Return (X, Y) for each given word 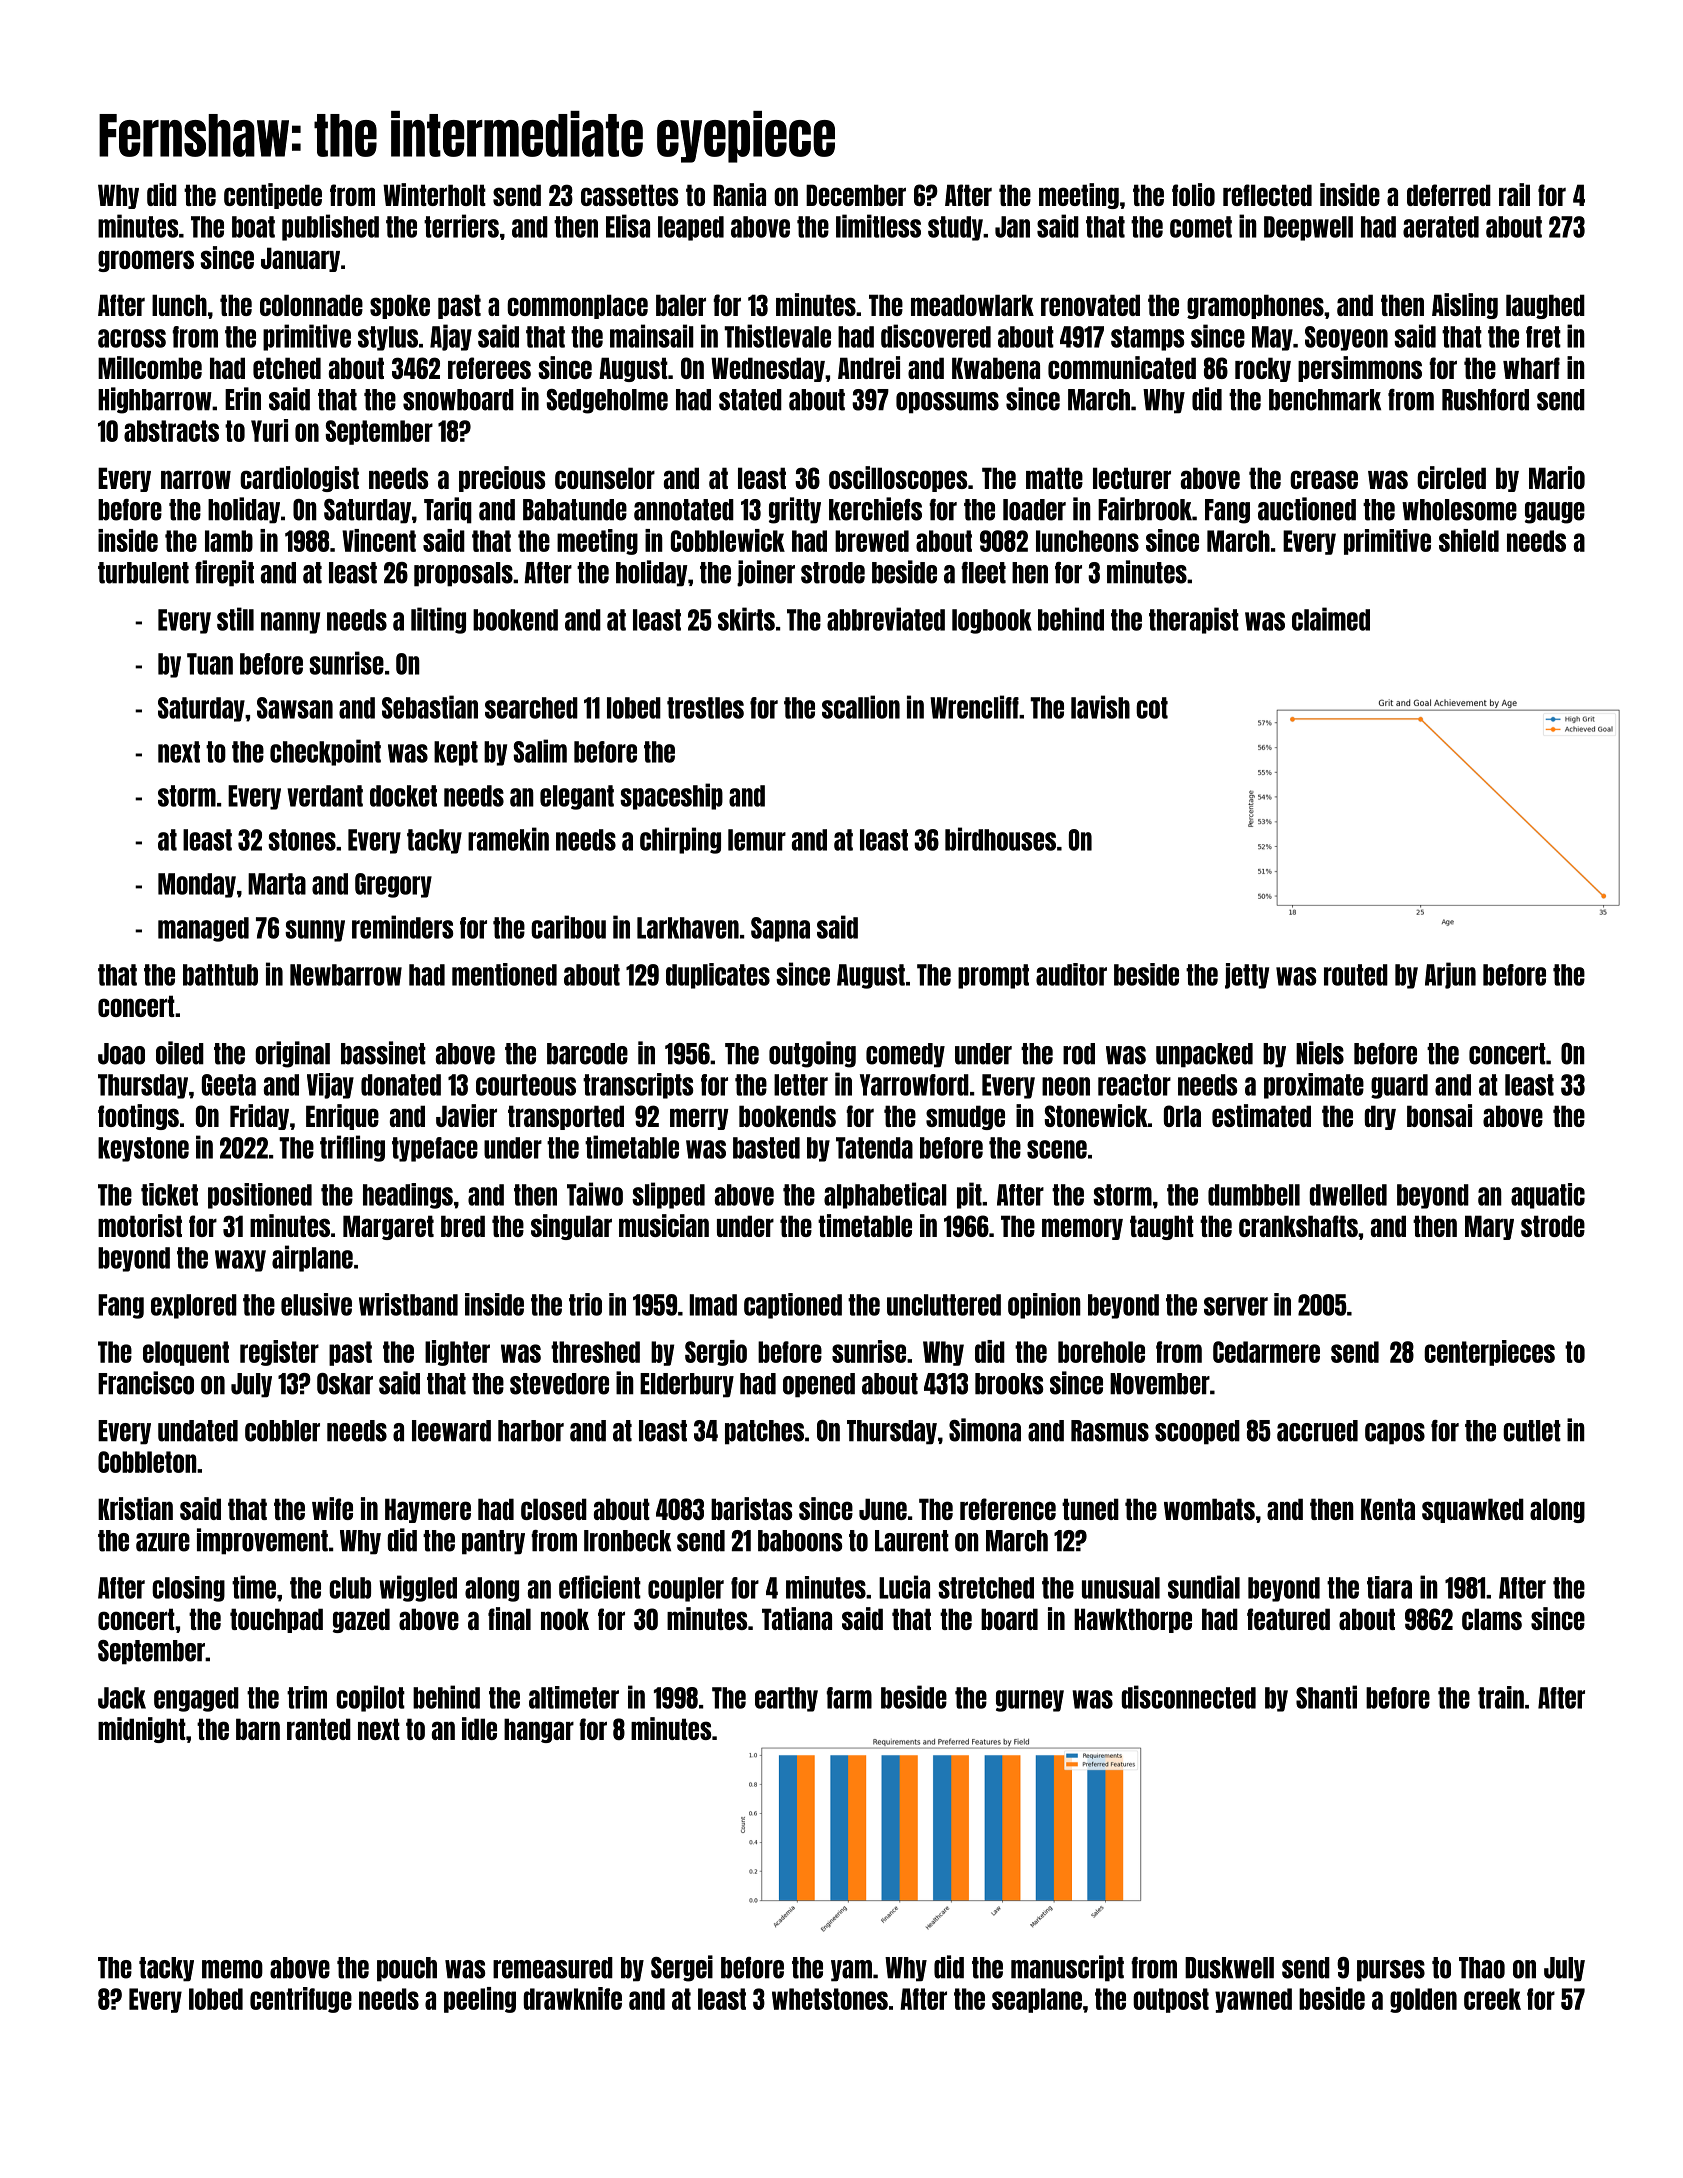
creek (1492, 1999)
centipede (273, 196)
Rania (739, 194)
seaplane (1037, 2000)
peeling (480, 2000)
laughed (1545, 306)
